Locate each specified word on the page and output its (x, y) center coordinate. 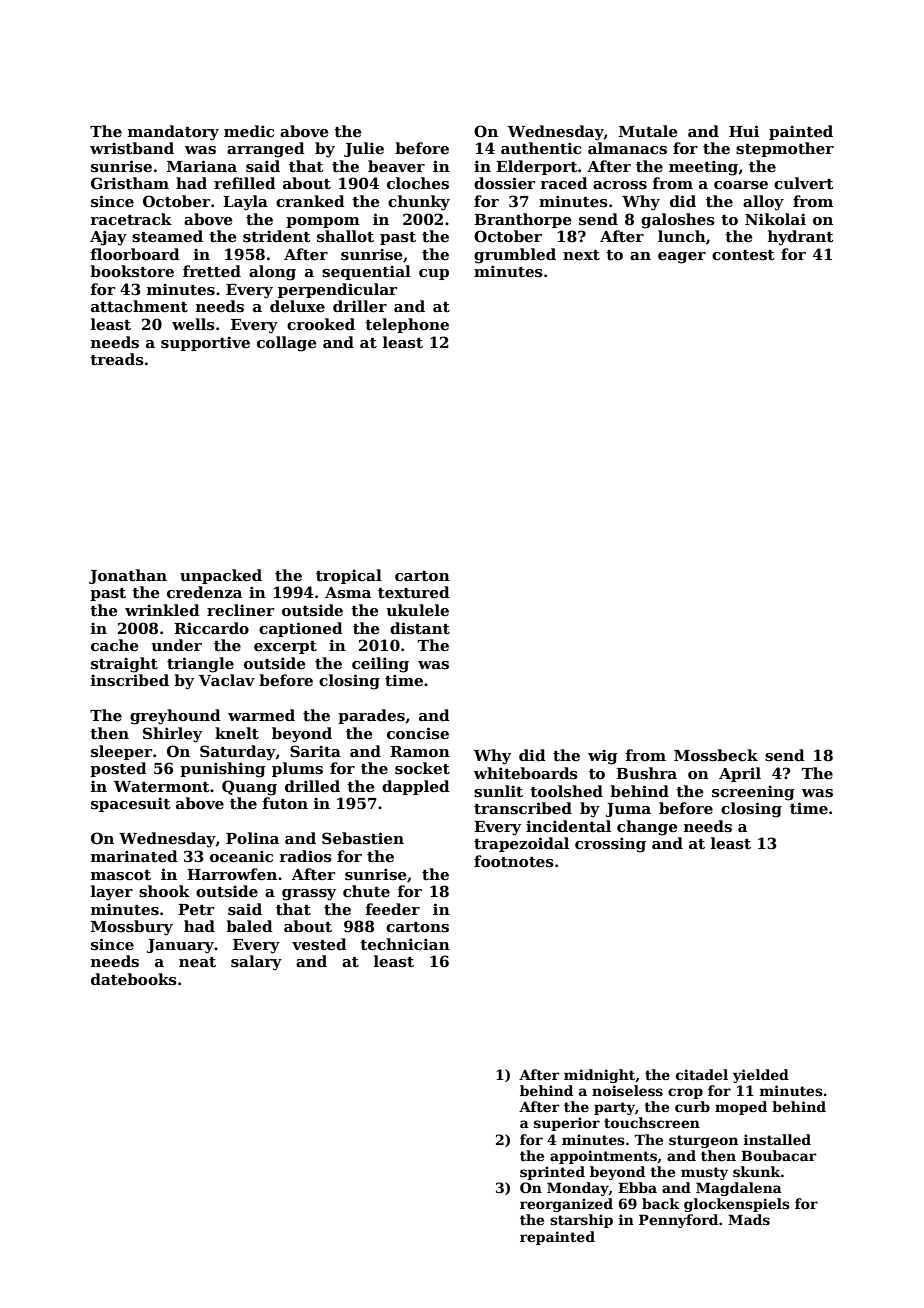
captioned (301, 629)
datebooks (134, 979)
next (581, 255)
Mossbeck (716, 755)
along (272, 273)
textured (414, 592)
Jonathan (128, 576)
